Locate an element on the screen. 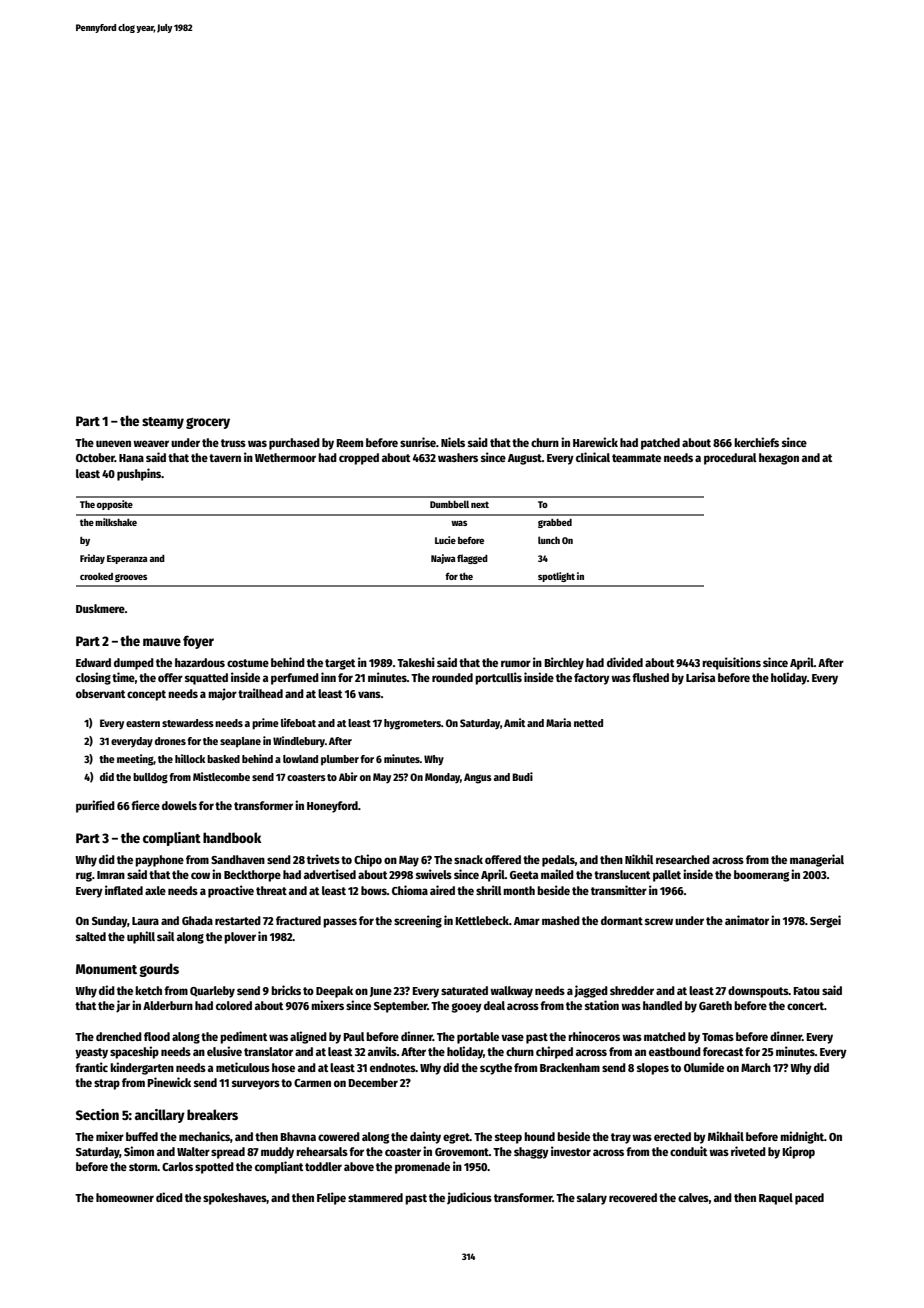 Image resolution: width=924 pixels, height=1308 pixels. passes is located at coordinates (340, 923).
